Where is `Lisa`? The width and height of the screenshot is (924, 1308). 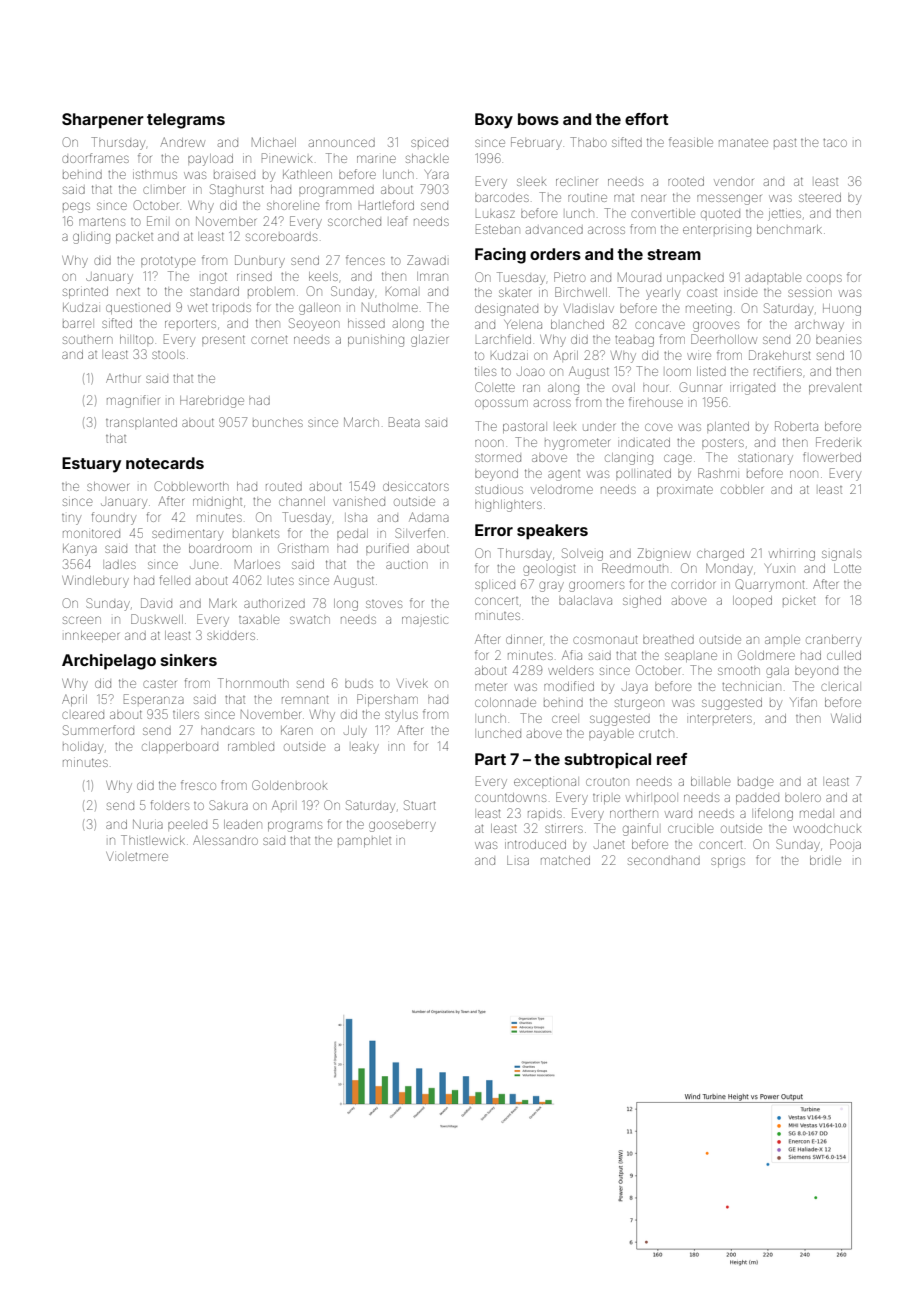 Lisa is located at coordinates (518, 860).
